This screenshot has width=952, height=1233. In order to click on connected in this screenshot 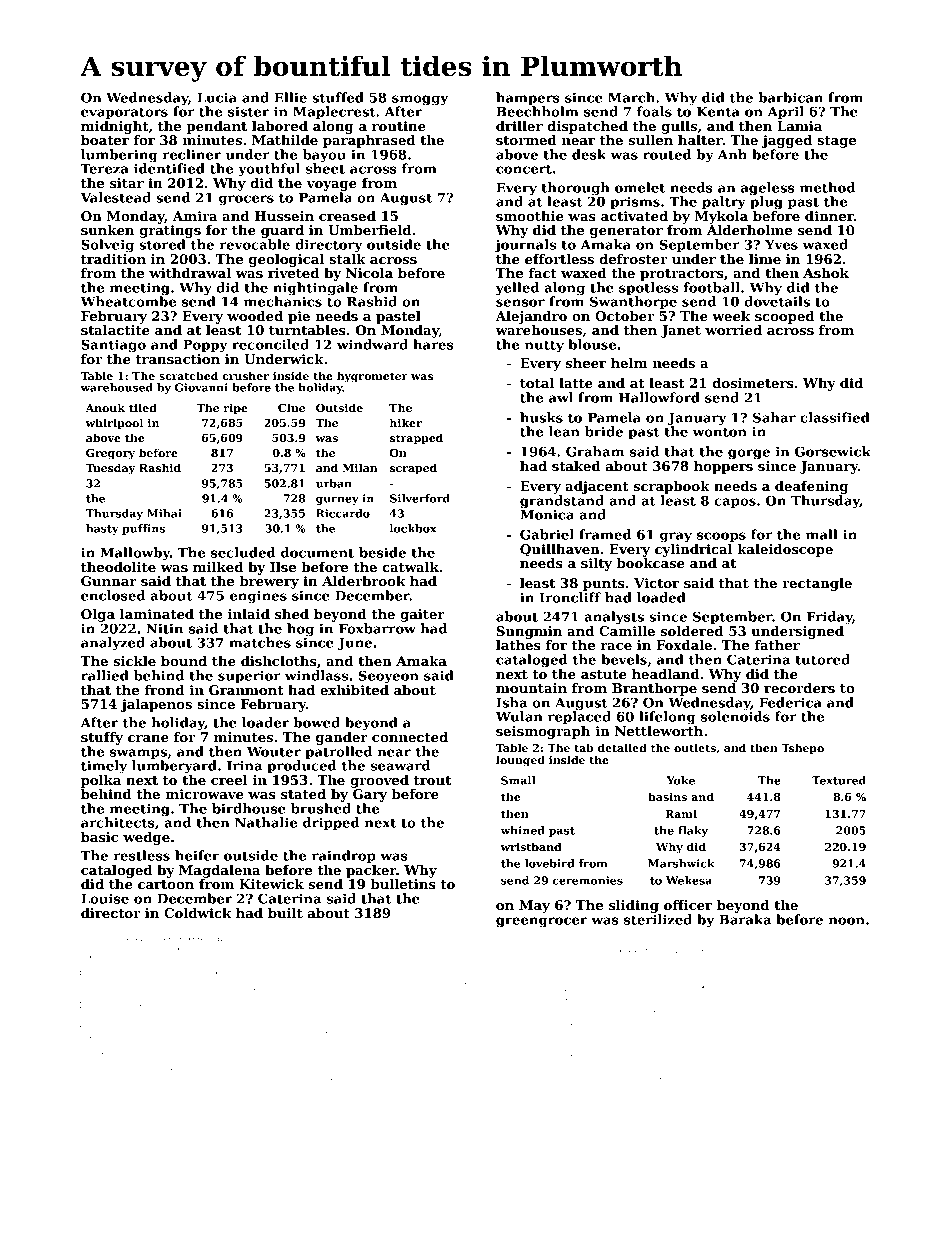, I will do `click(410, 737)`.
